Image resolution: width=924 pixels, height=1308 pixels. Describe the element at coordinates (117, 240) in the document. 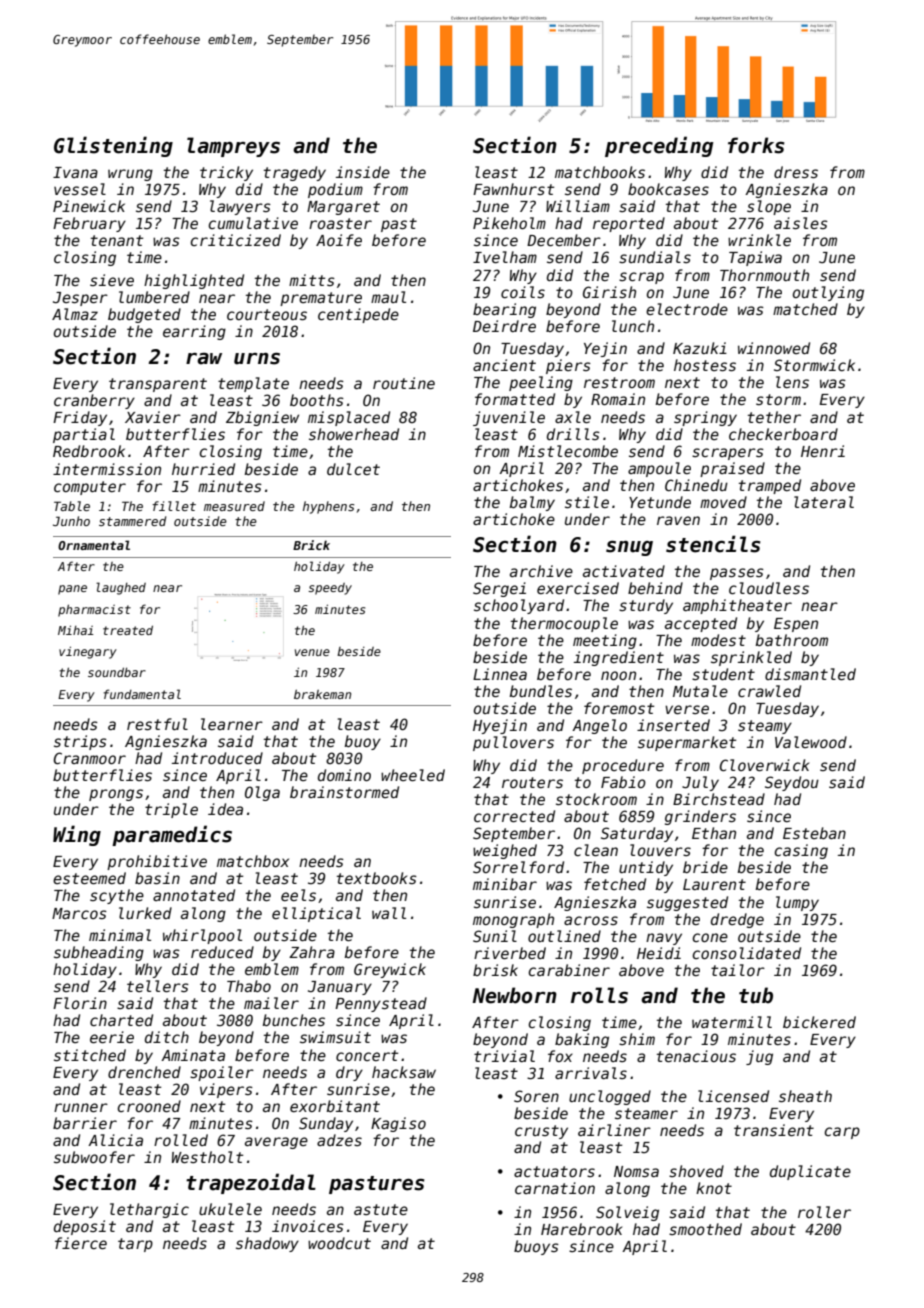

I see `tenant` at that location.
